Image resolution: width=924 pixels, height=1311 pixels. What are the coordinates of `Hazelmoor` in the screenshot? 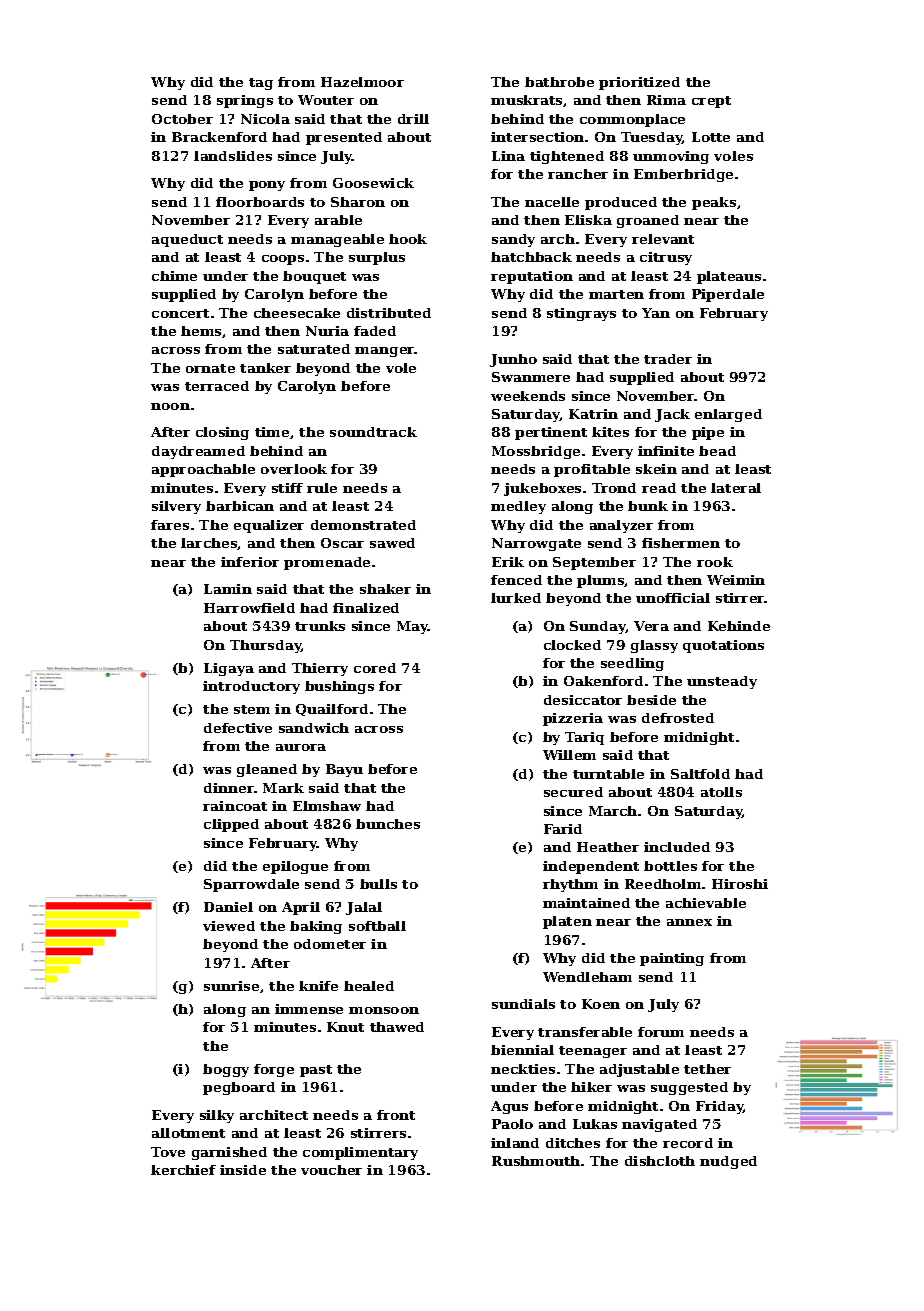 It's located at (362, 82).
